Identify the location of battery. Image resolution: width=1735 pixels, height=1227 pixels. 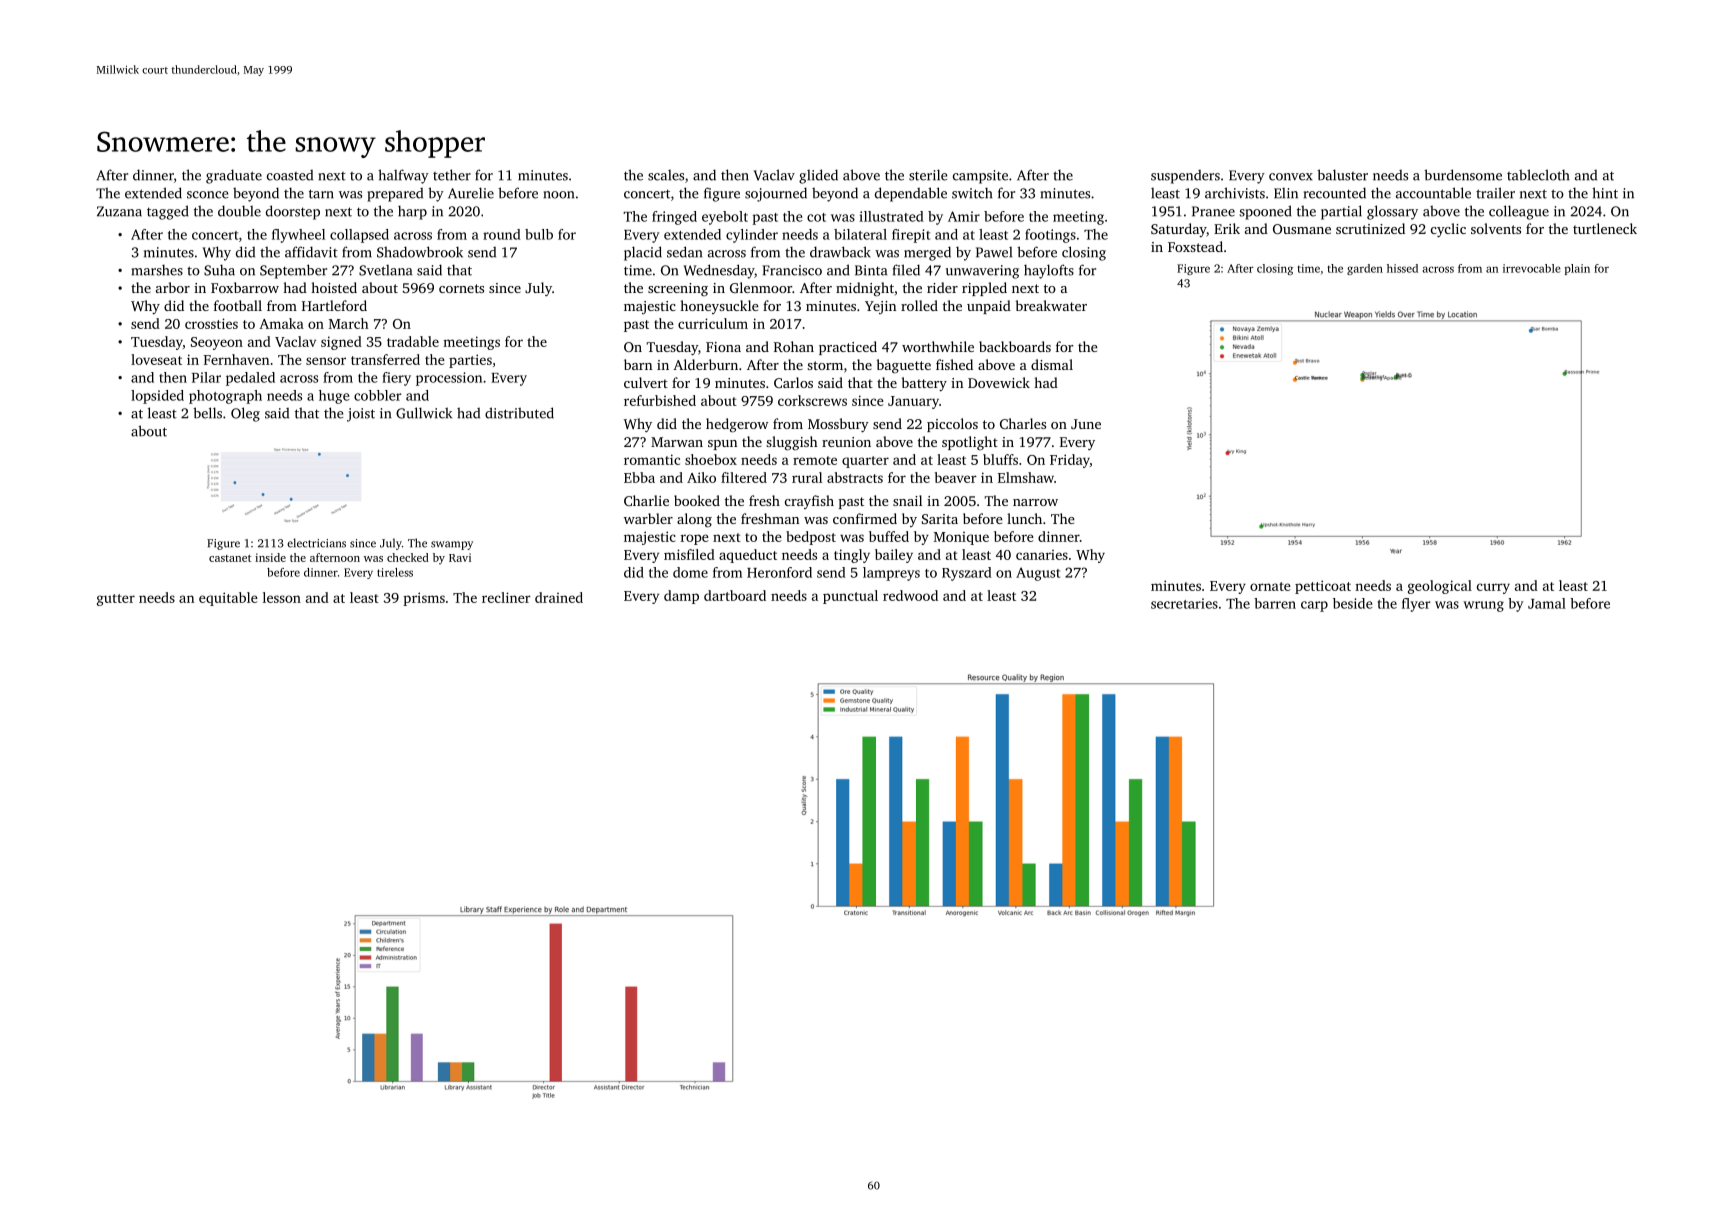
(924, 384).
